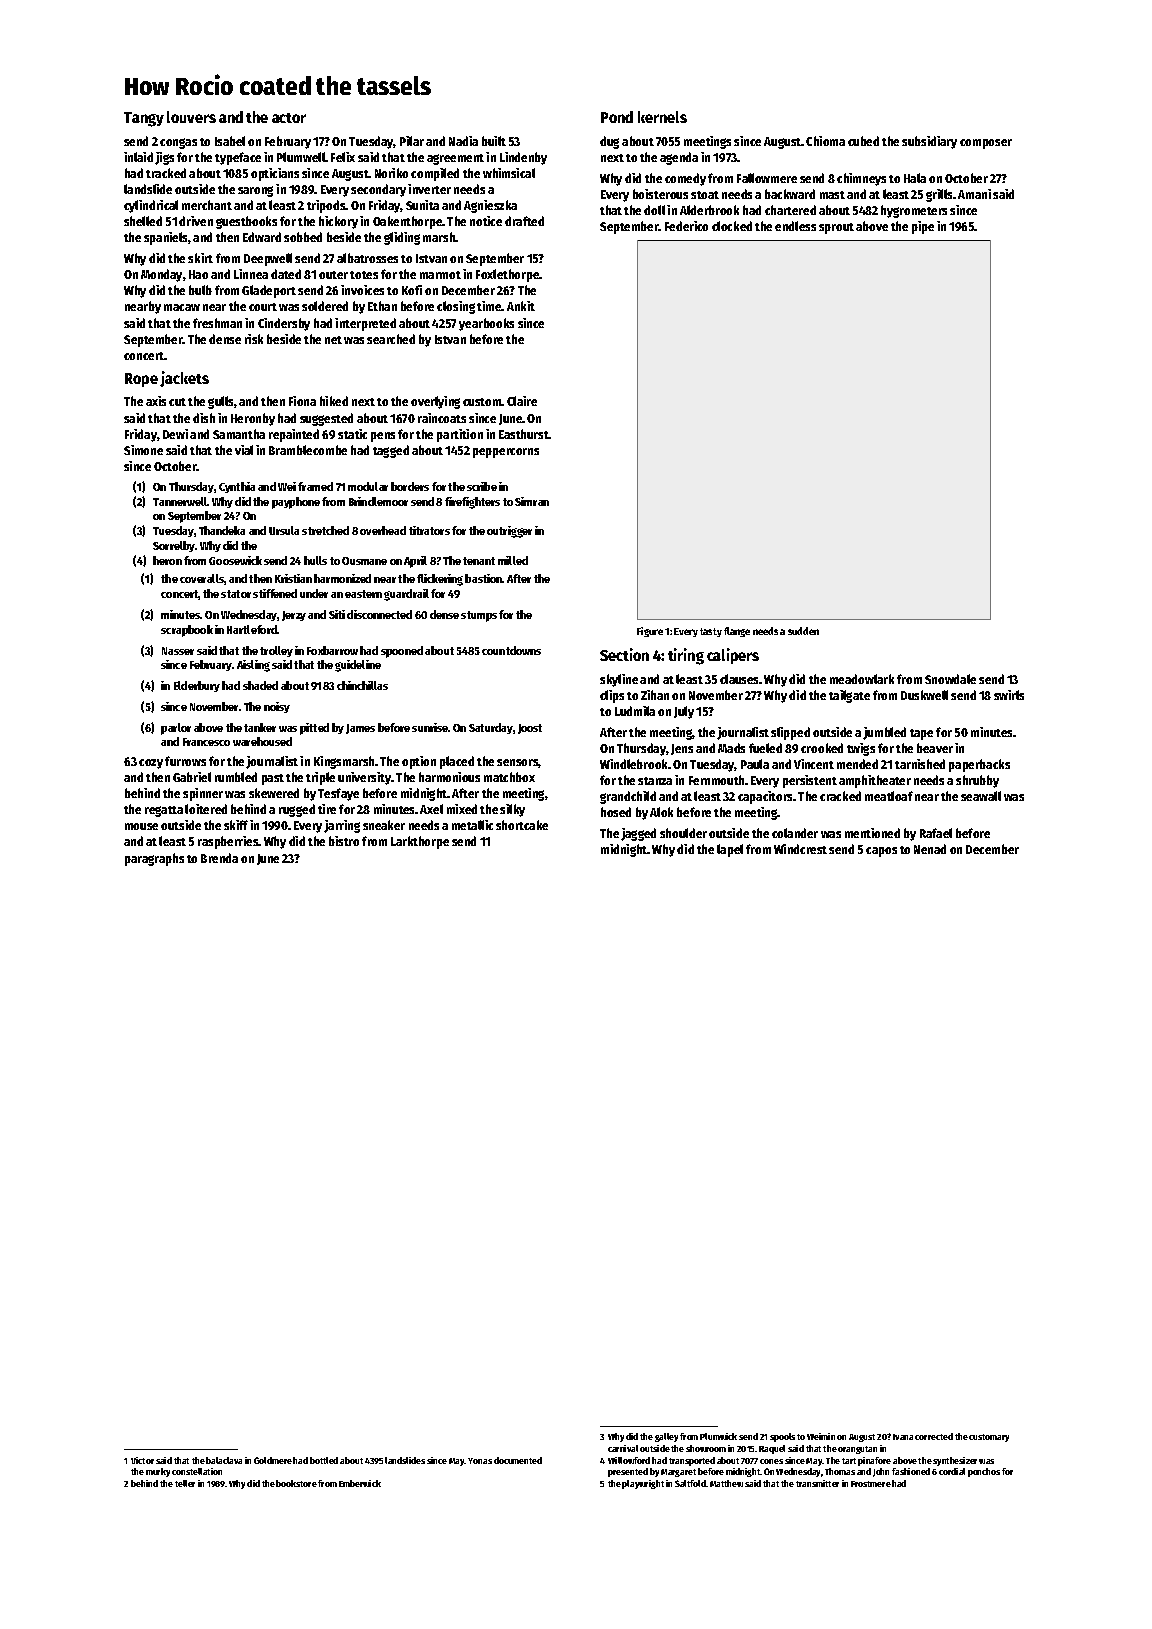  Describe the element at coordinates (491, 728) in the page. I see `Saturday` at that location.
